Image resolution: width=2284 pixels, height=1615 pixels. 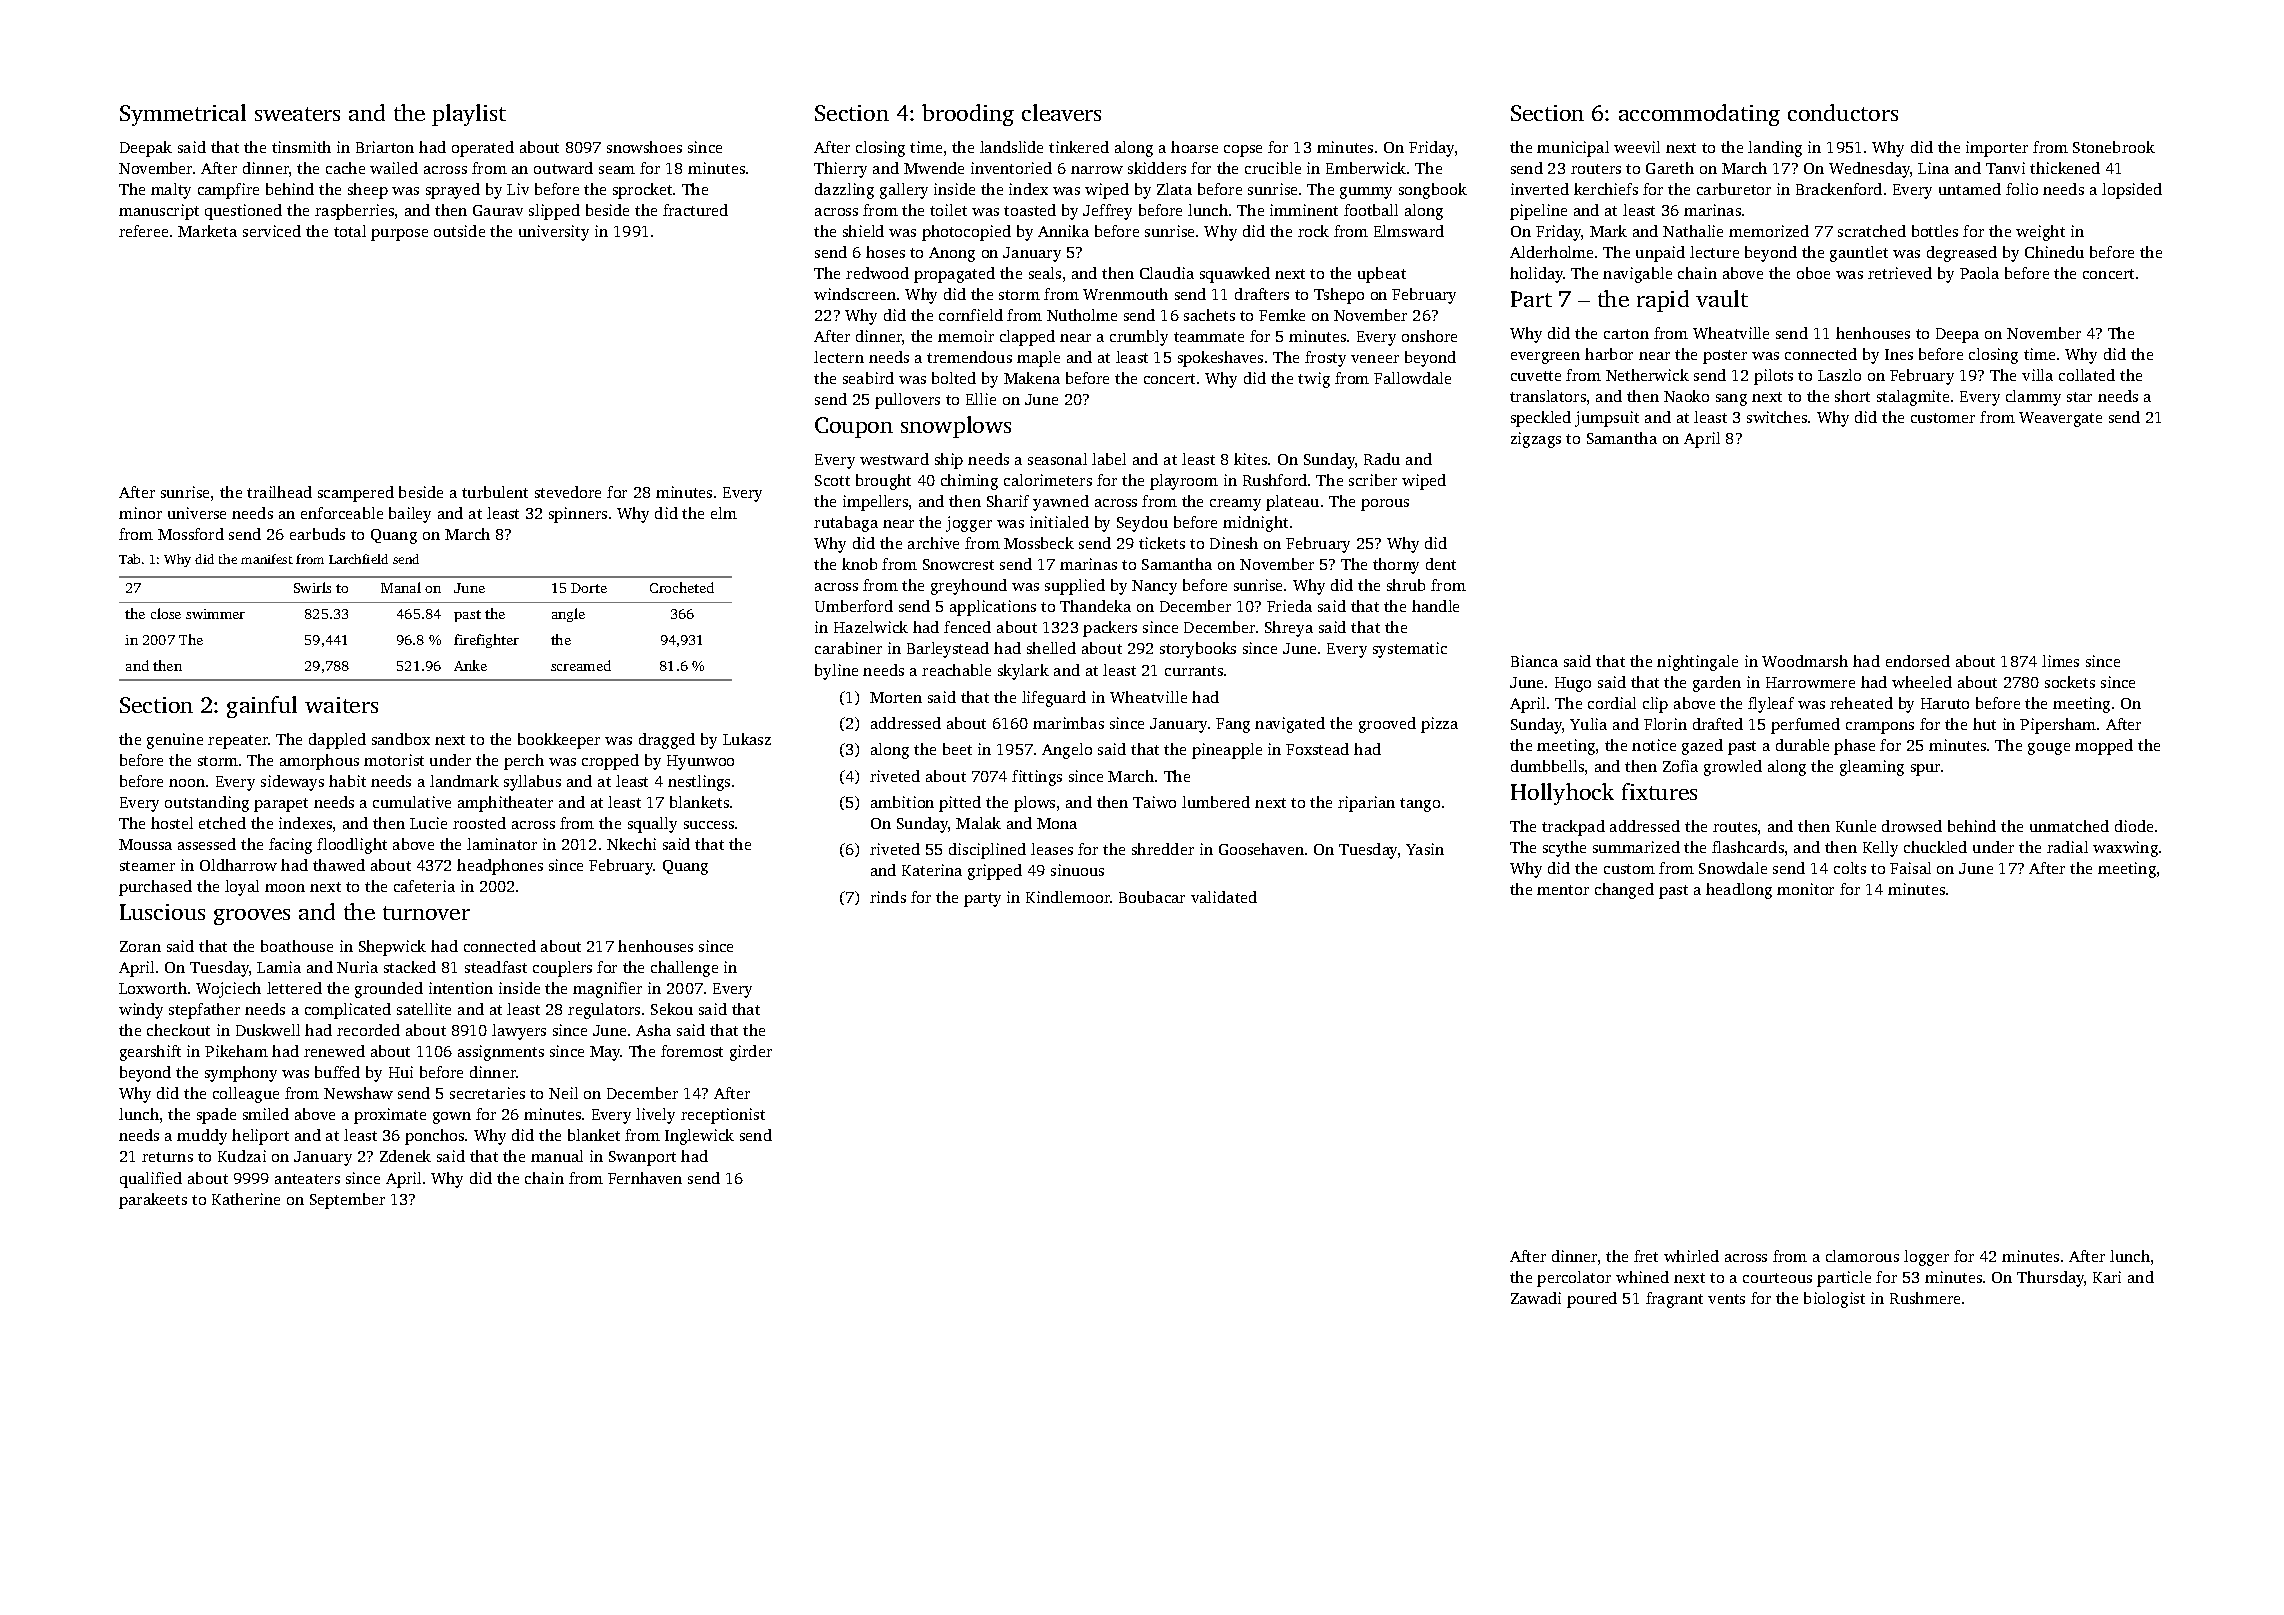 I want to click on label, so click(x=1109, y=459).
